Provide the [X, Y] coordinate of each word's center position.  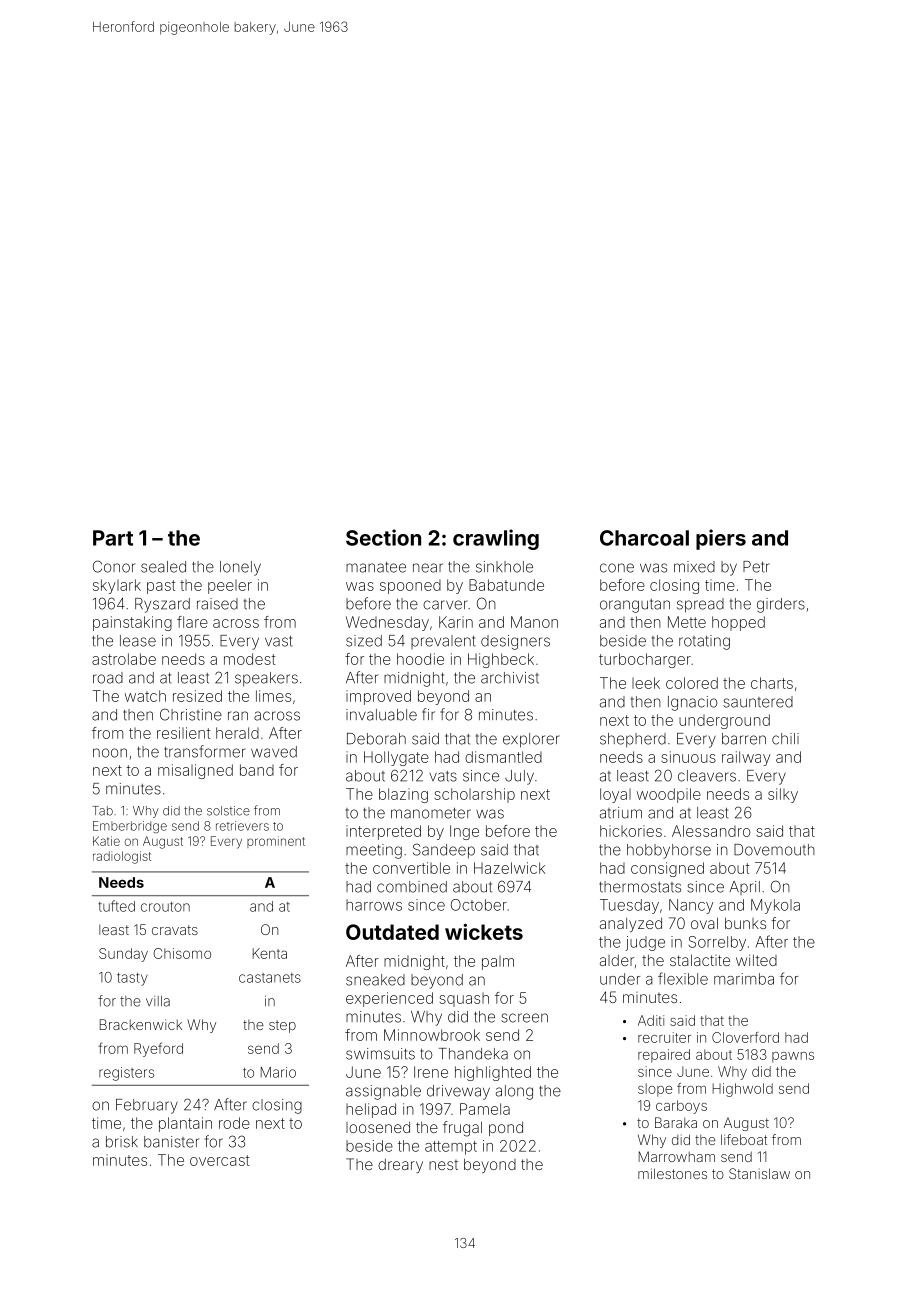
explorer [531, 740]
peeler [230, 587]
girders [781, 605]
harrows [374, 905]
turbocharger [645, 660]
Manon [534, 622]
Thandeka [473, 1054]
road [108, 678]
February [147, 1106]
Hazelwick [509, 868]
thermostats [640, 887]
